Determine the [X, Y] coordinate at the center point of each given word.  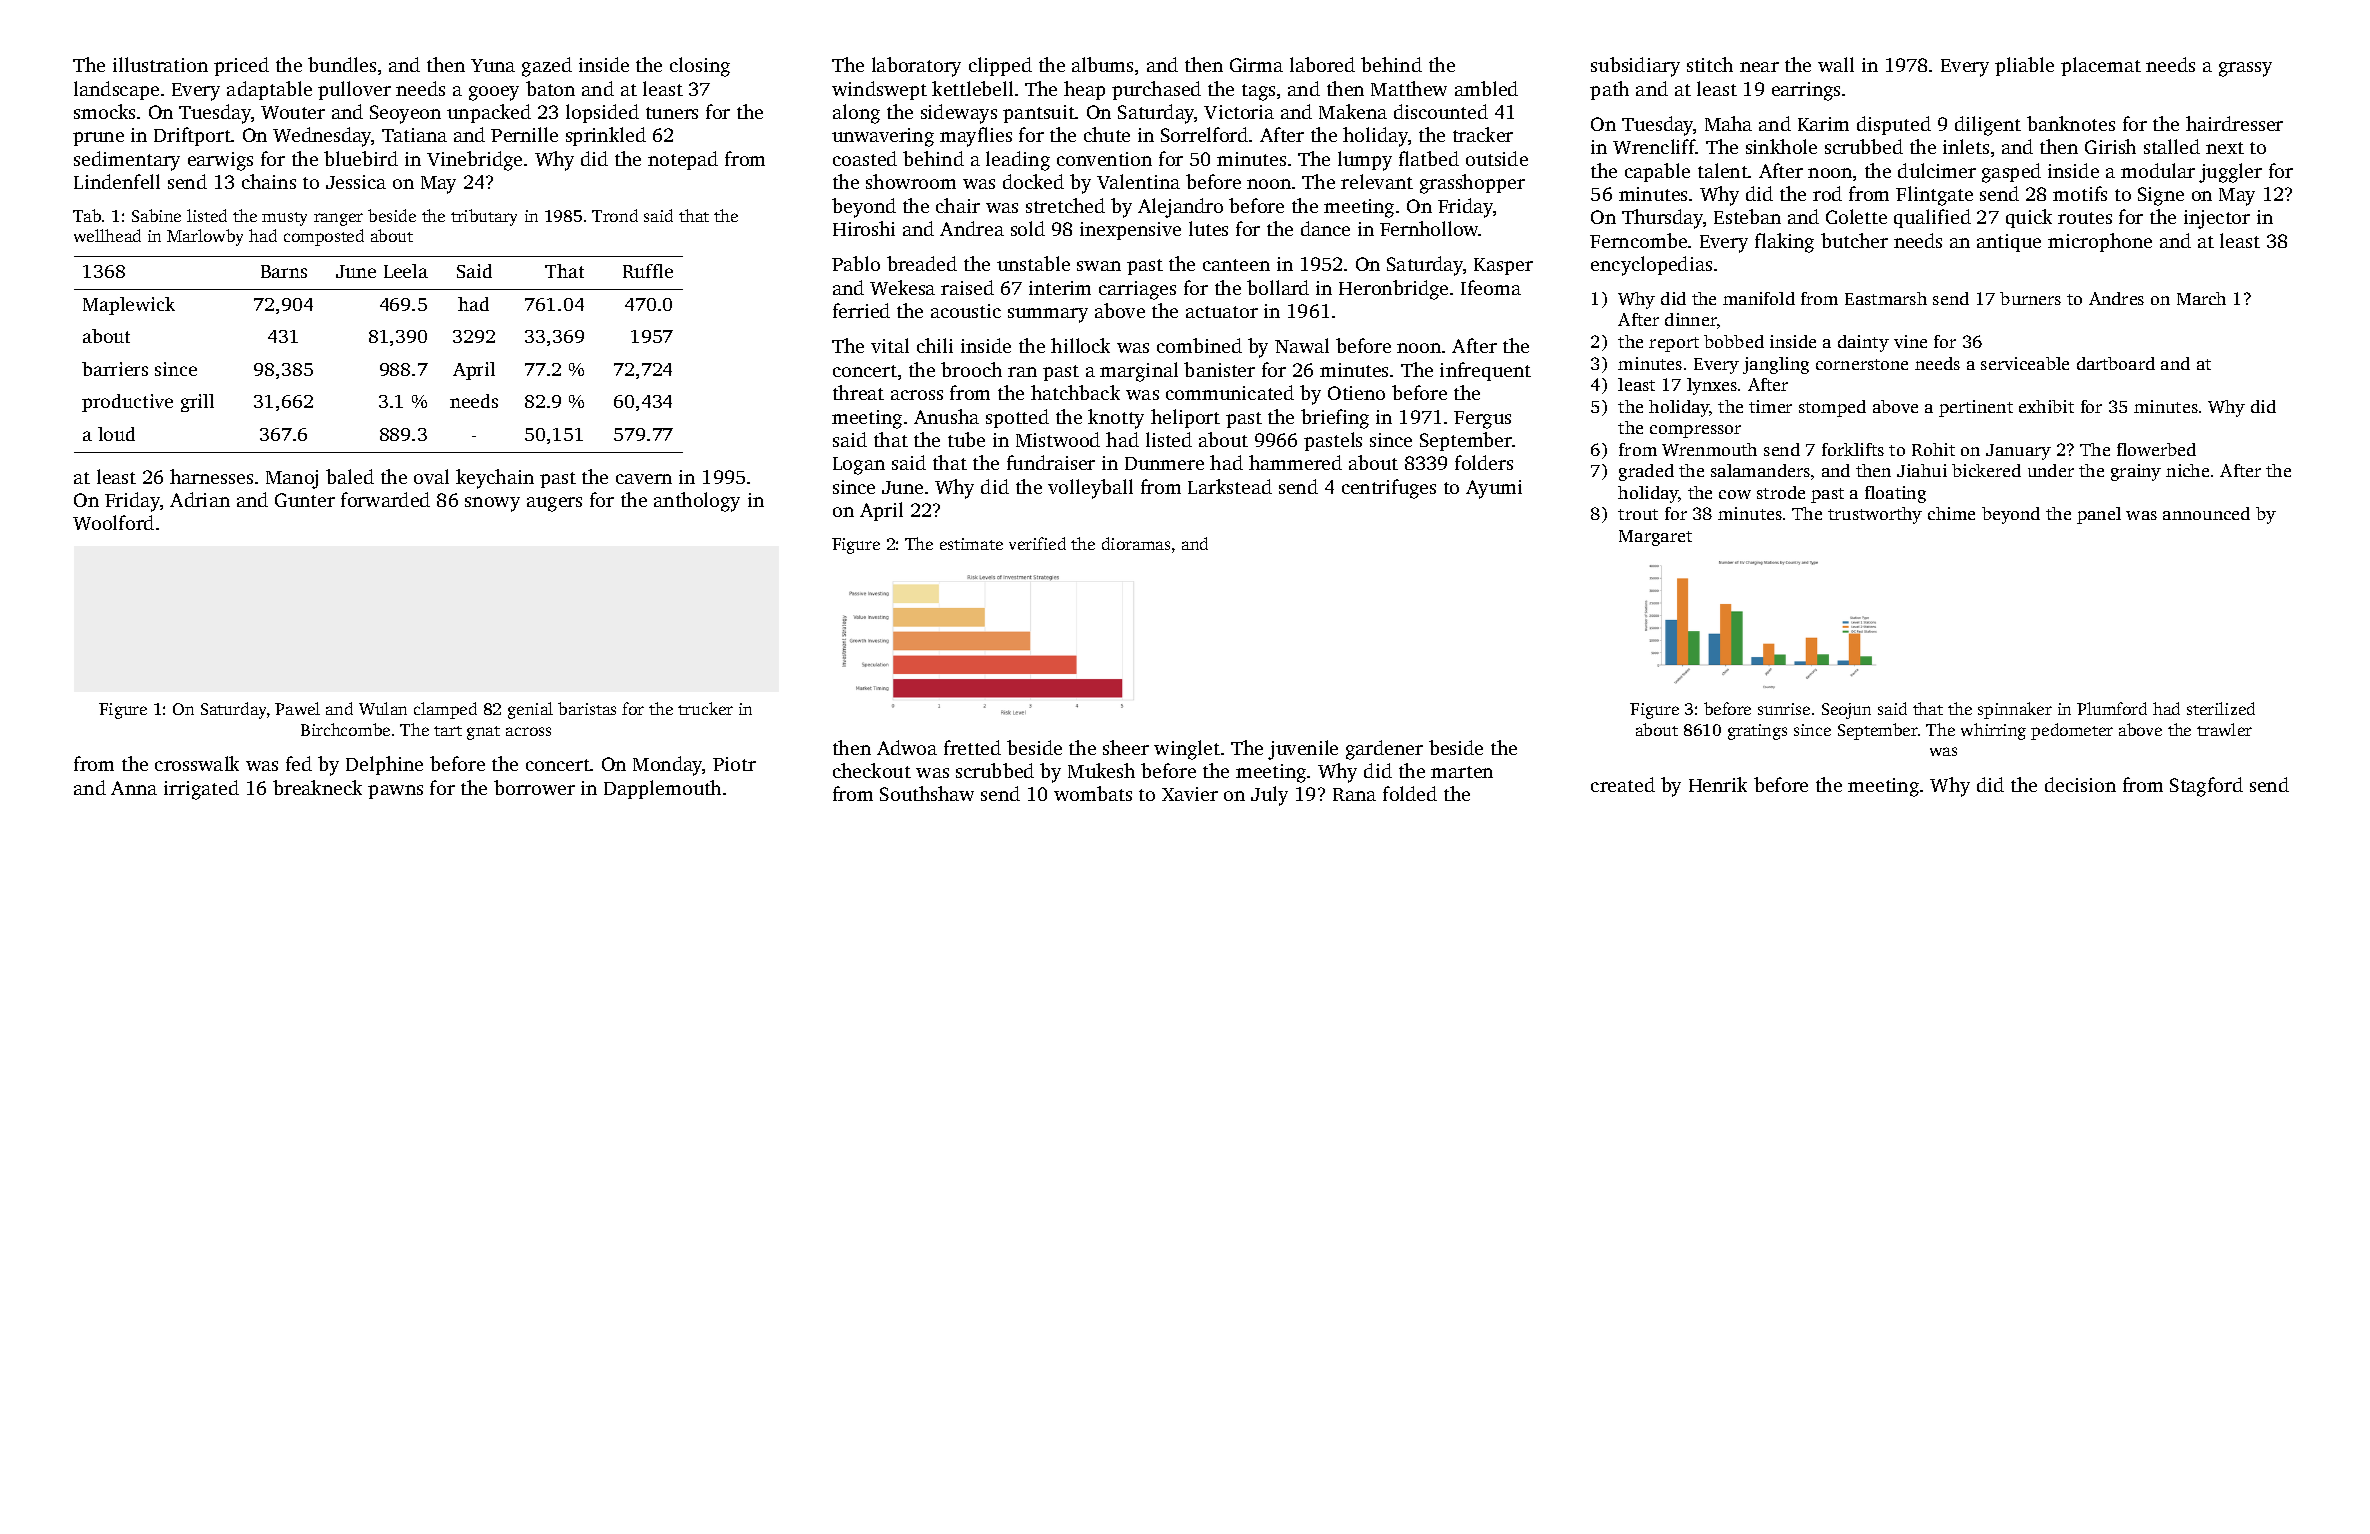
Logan [859, 466]
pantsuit [1039, 114]
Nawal [1302, 345]
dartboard [2116, 363]
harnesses [211, 476]
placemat [2101, 66]
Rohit [1933, 449]
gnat [483, 733]
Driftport [192, 136]
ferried [861, 310]
